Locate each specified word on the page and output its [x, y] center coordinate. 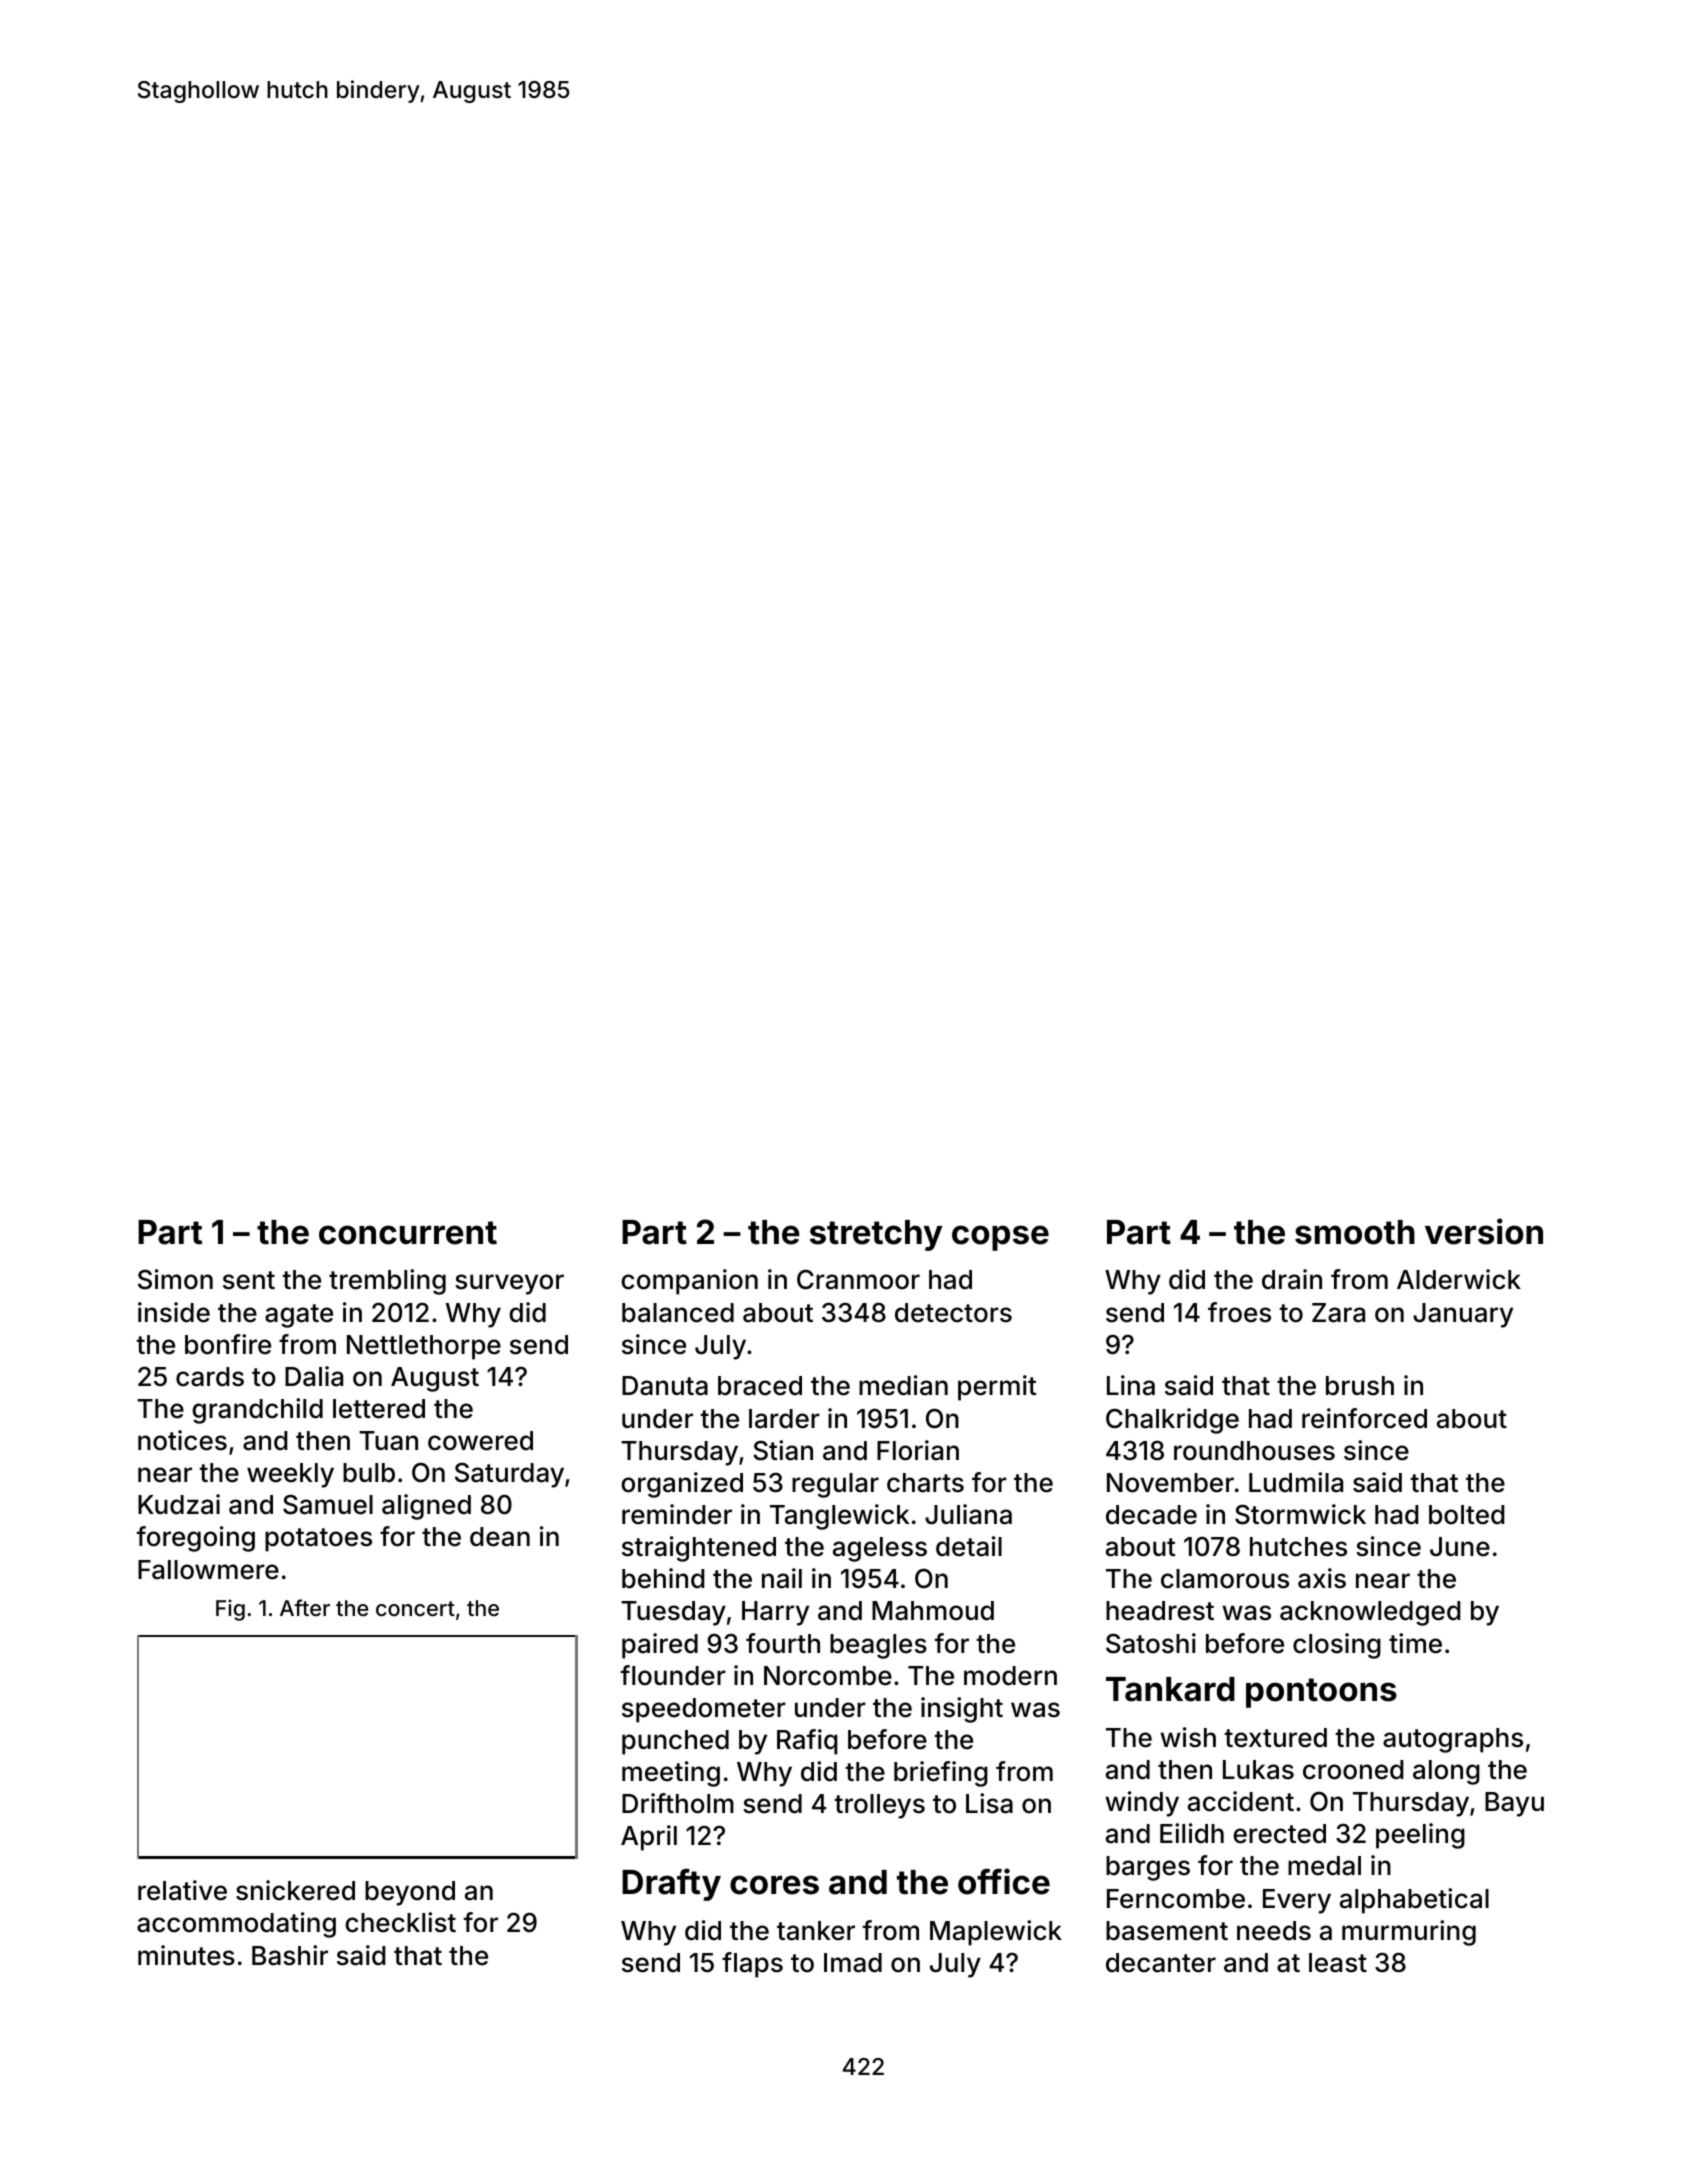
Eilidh [1192, 1833]
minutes [186, 1955]
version [1484, 1231]
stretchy [876, 1235]
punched [675, 1742]
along [1446, 1772]
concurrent [408, 1233]
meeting [671, 1774]
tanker [816, 1931]
